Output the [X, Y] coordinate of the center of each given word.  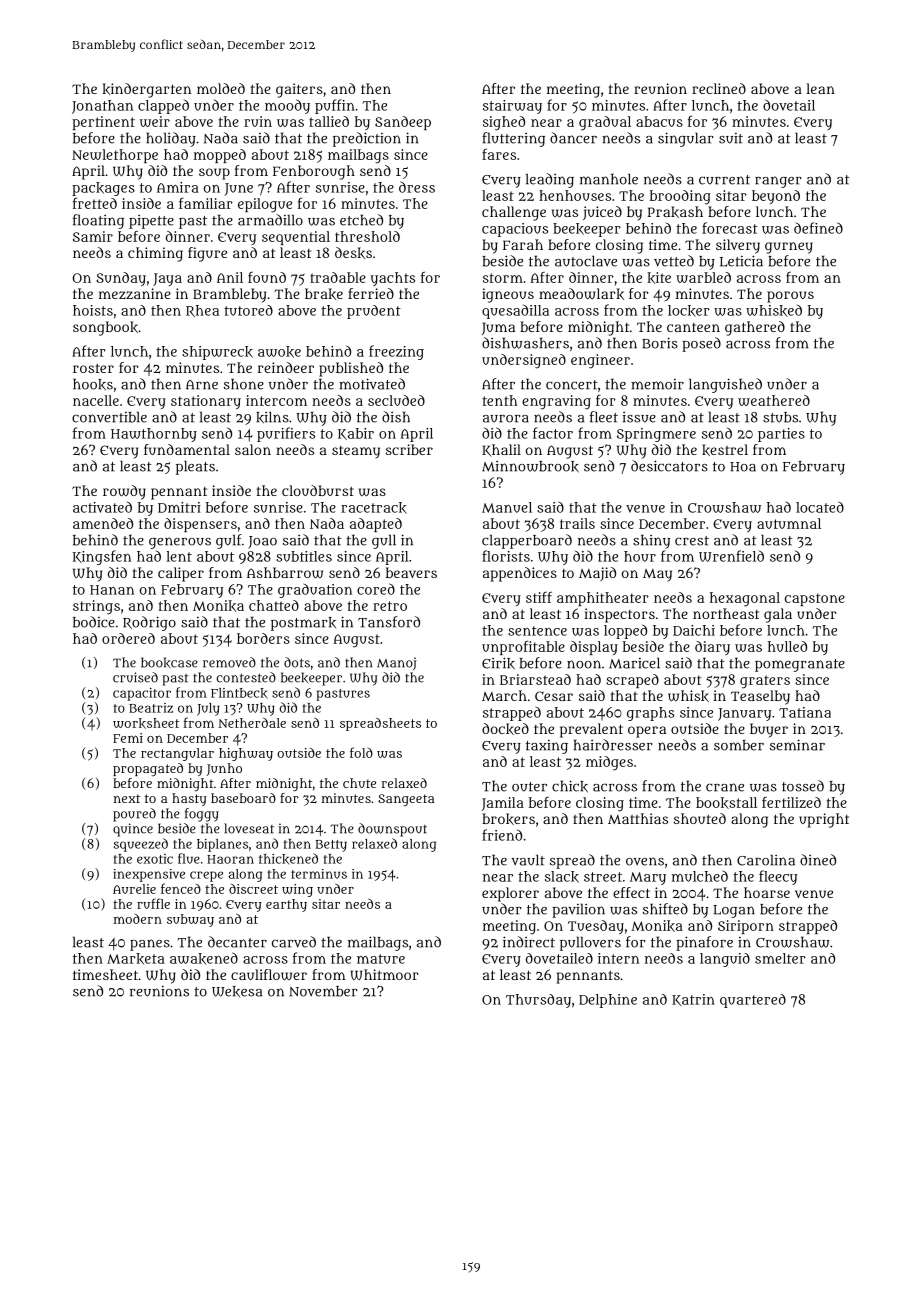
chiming [155, 254]
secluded [396, 400]
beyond [776, 197]
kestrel [725, 450]
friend [502, 835]
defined [818, 228]
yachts [392, 279]
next [127, 798]
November [323, 991]
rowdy [124, 492]
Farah [523, 244]
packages [103, 189]
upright [824, 820]
